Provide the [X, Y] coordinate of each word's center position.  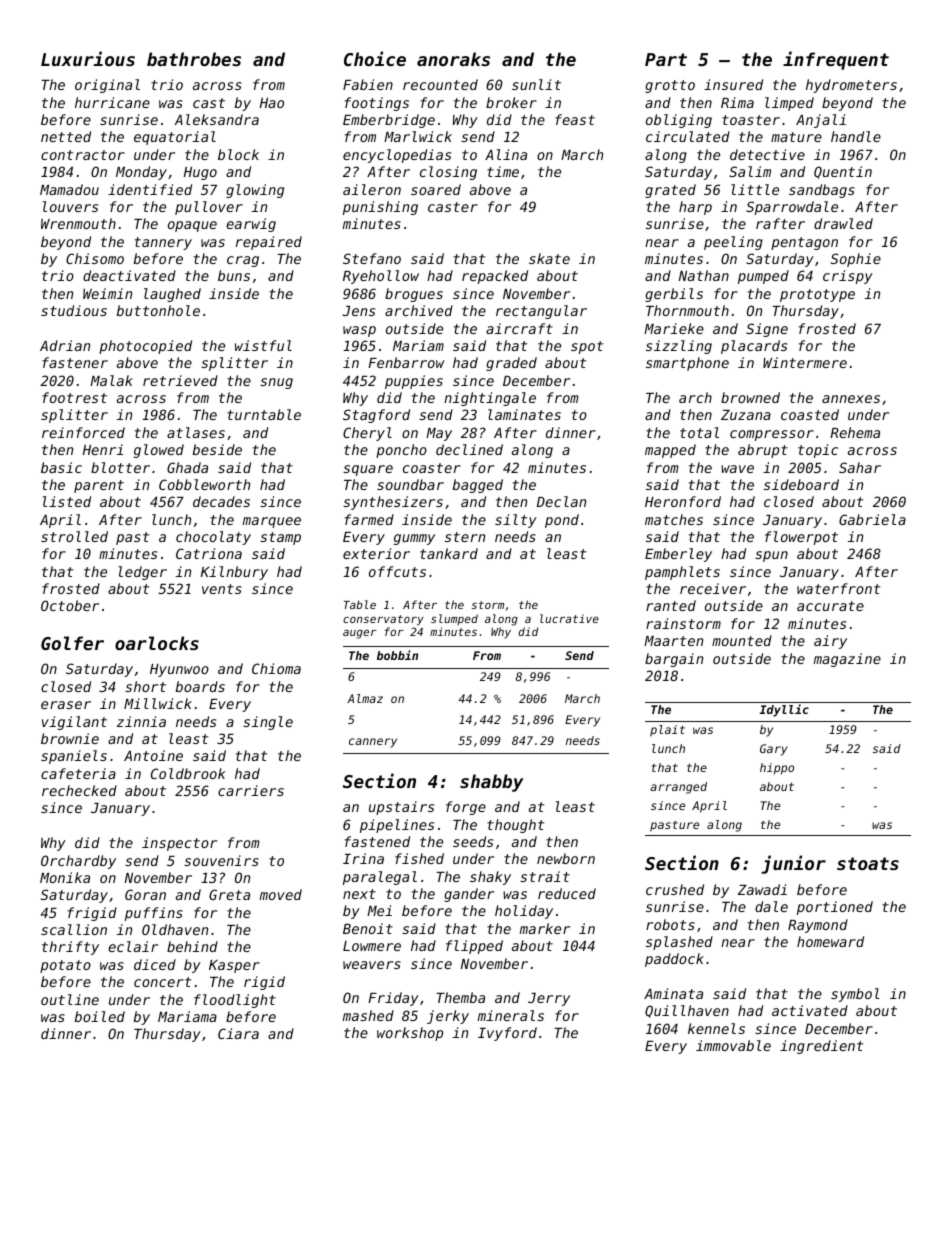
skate [549, 258]
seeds [473, 841]
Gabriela [872, 519]
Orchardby [78, 862]
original [107, 86]
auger [360, 634]
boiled [100, 1016]
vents [222, 589]
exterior [376, 553]
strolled [74, 536]
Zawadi [762, 889]
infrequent [836, 60]
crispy [848, 277]
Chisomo [95, 258]
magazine [847, 660]
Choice [375, 58]
